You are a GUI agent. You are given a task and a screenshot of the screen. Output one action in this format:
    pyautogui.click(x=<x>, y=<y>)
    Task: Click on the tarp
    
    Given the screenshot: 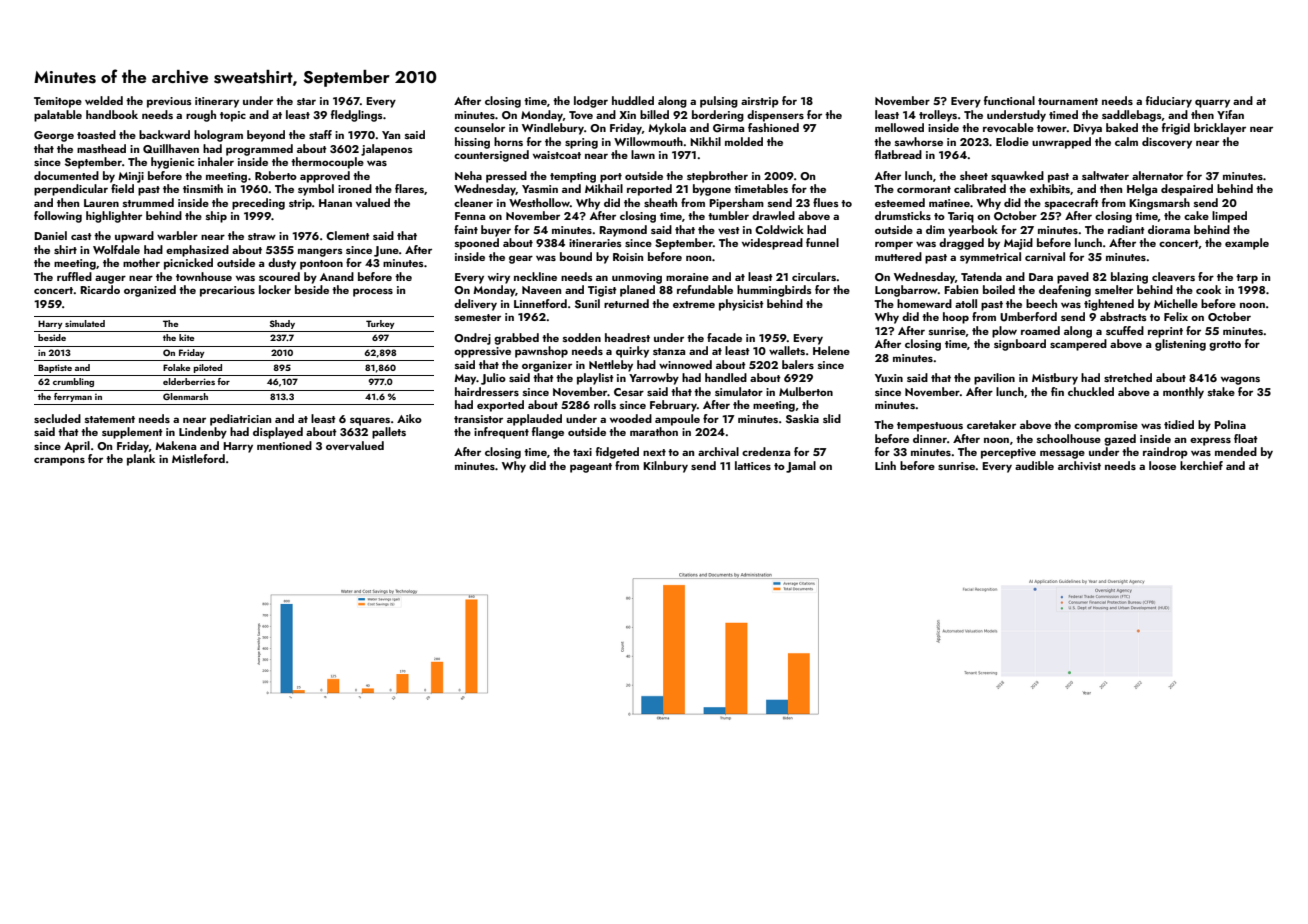 What is the action you would take?
    pyautogui.click(x=1247, y=279)
